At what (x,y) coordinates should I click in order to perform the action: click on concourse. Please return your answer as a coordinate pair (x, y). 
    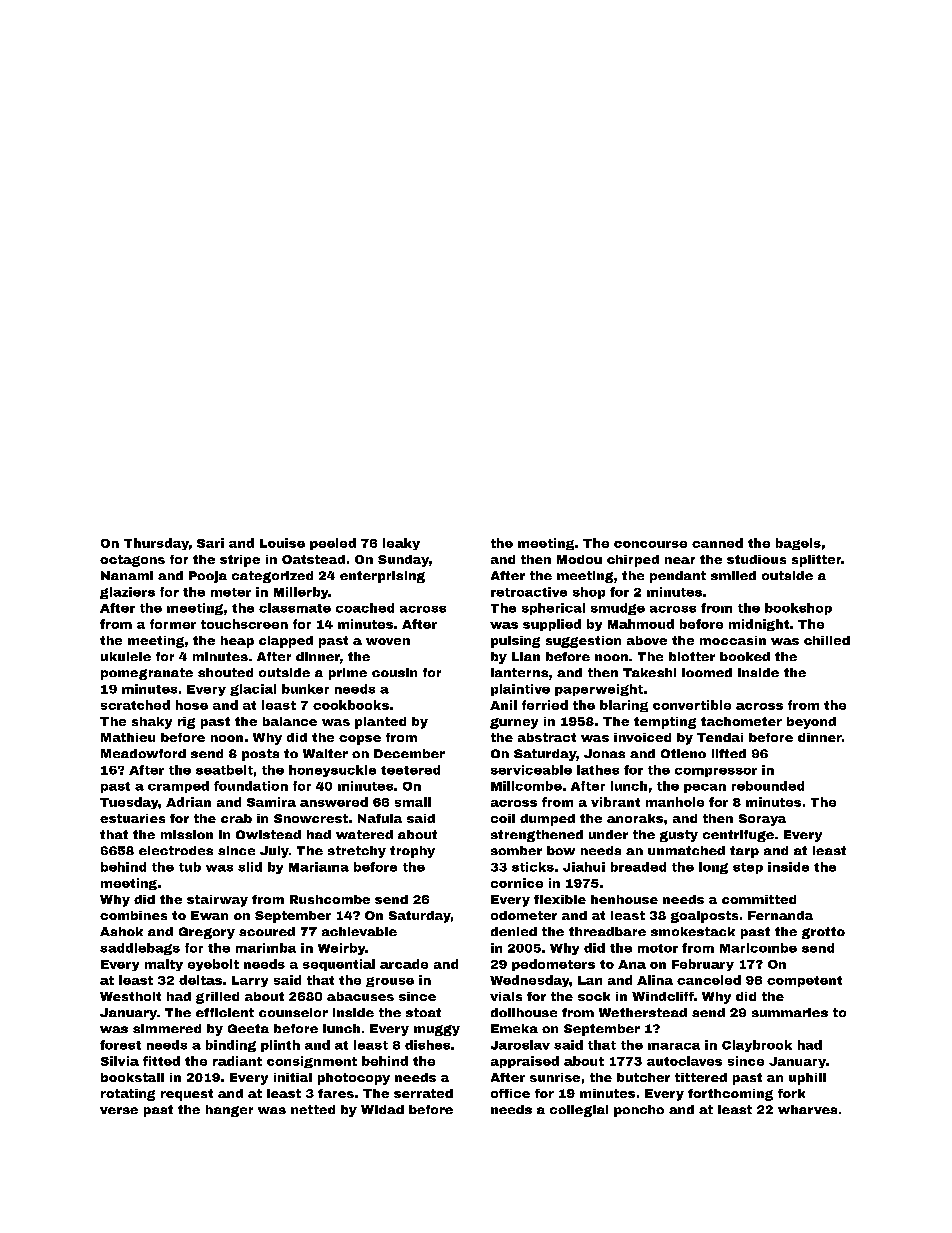
    Looking at the image, I should click on (650, 544).
